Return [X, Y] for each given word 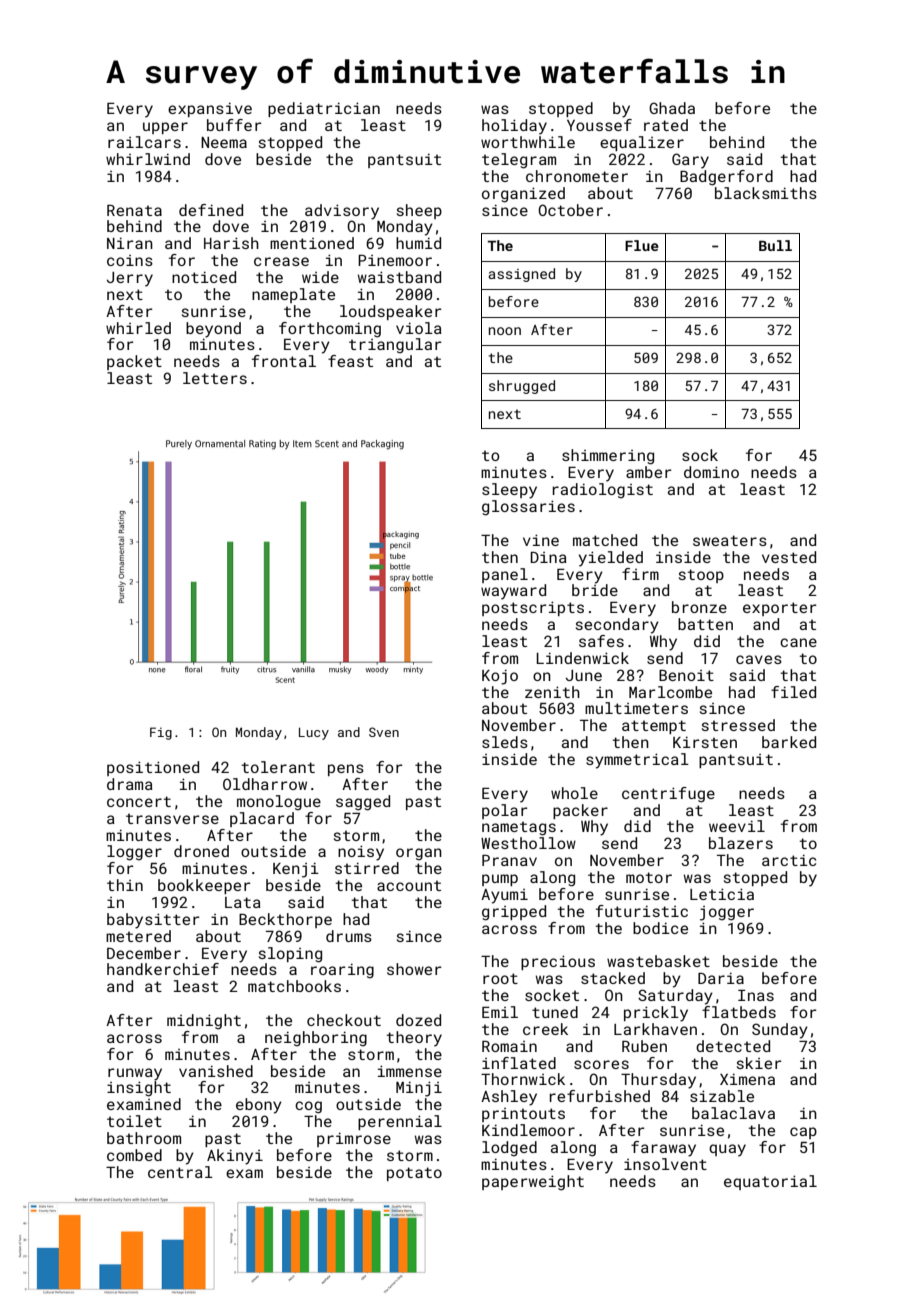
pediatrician [324, 109]
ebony [259, 1106]
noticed [204, 277]
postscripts [533, 608]
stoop [701, 576]
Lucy [314, 733]
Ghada [672, 108]
